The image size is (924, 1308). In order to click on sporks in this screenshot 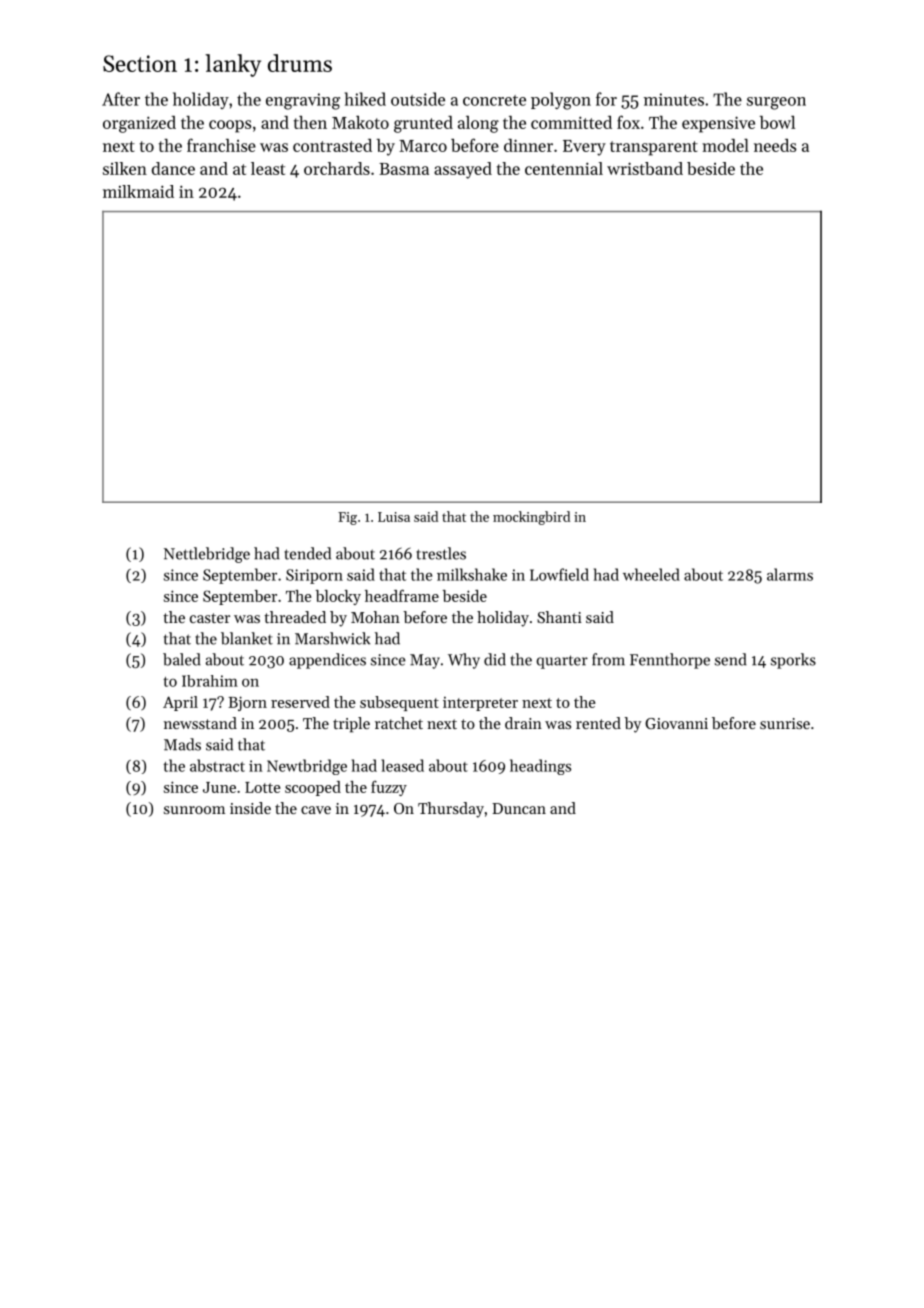, I will do `click(793, 661)`.
